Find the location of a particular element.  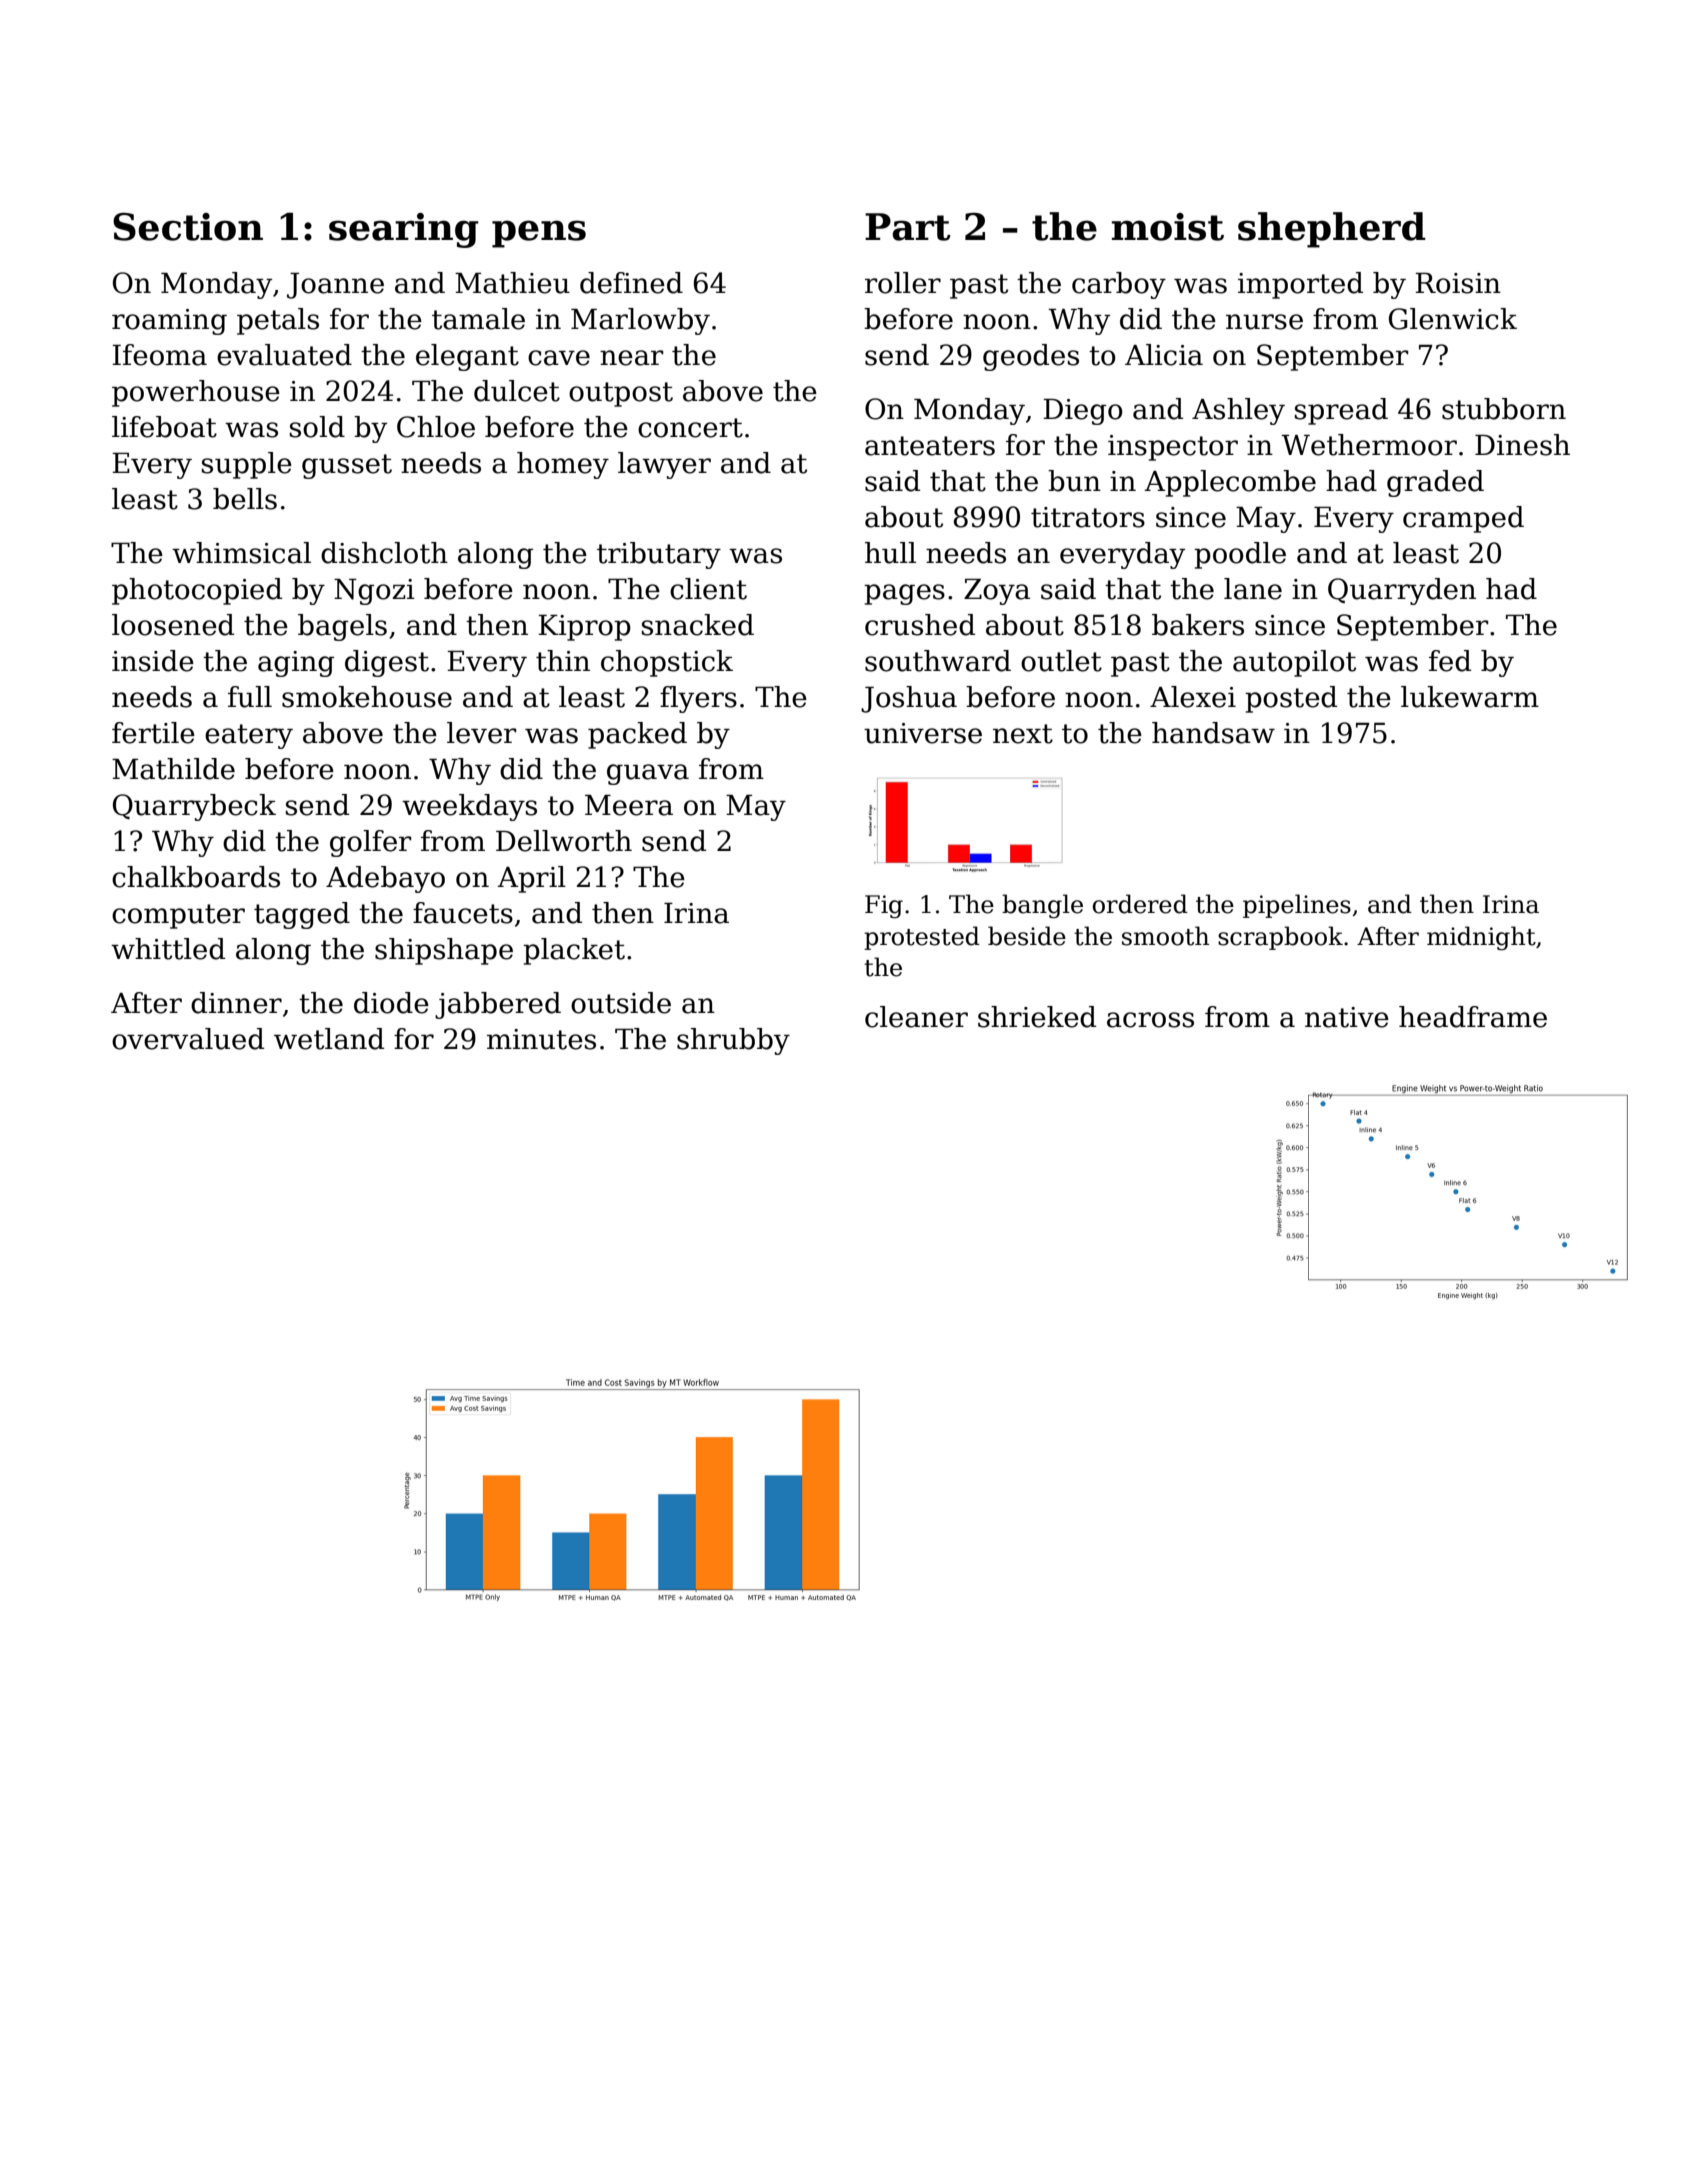

gusset is located at coordinates (347, 466).
